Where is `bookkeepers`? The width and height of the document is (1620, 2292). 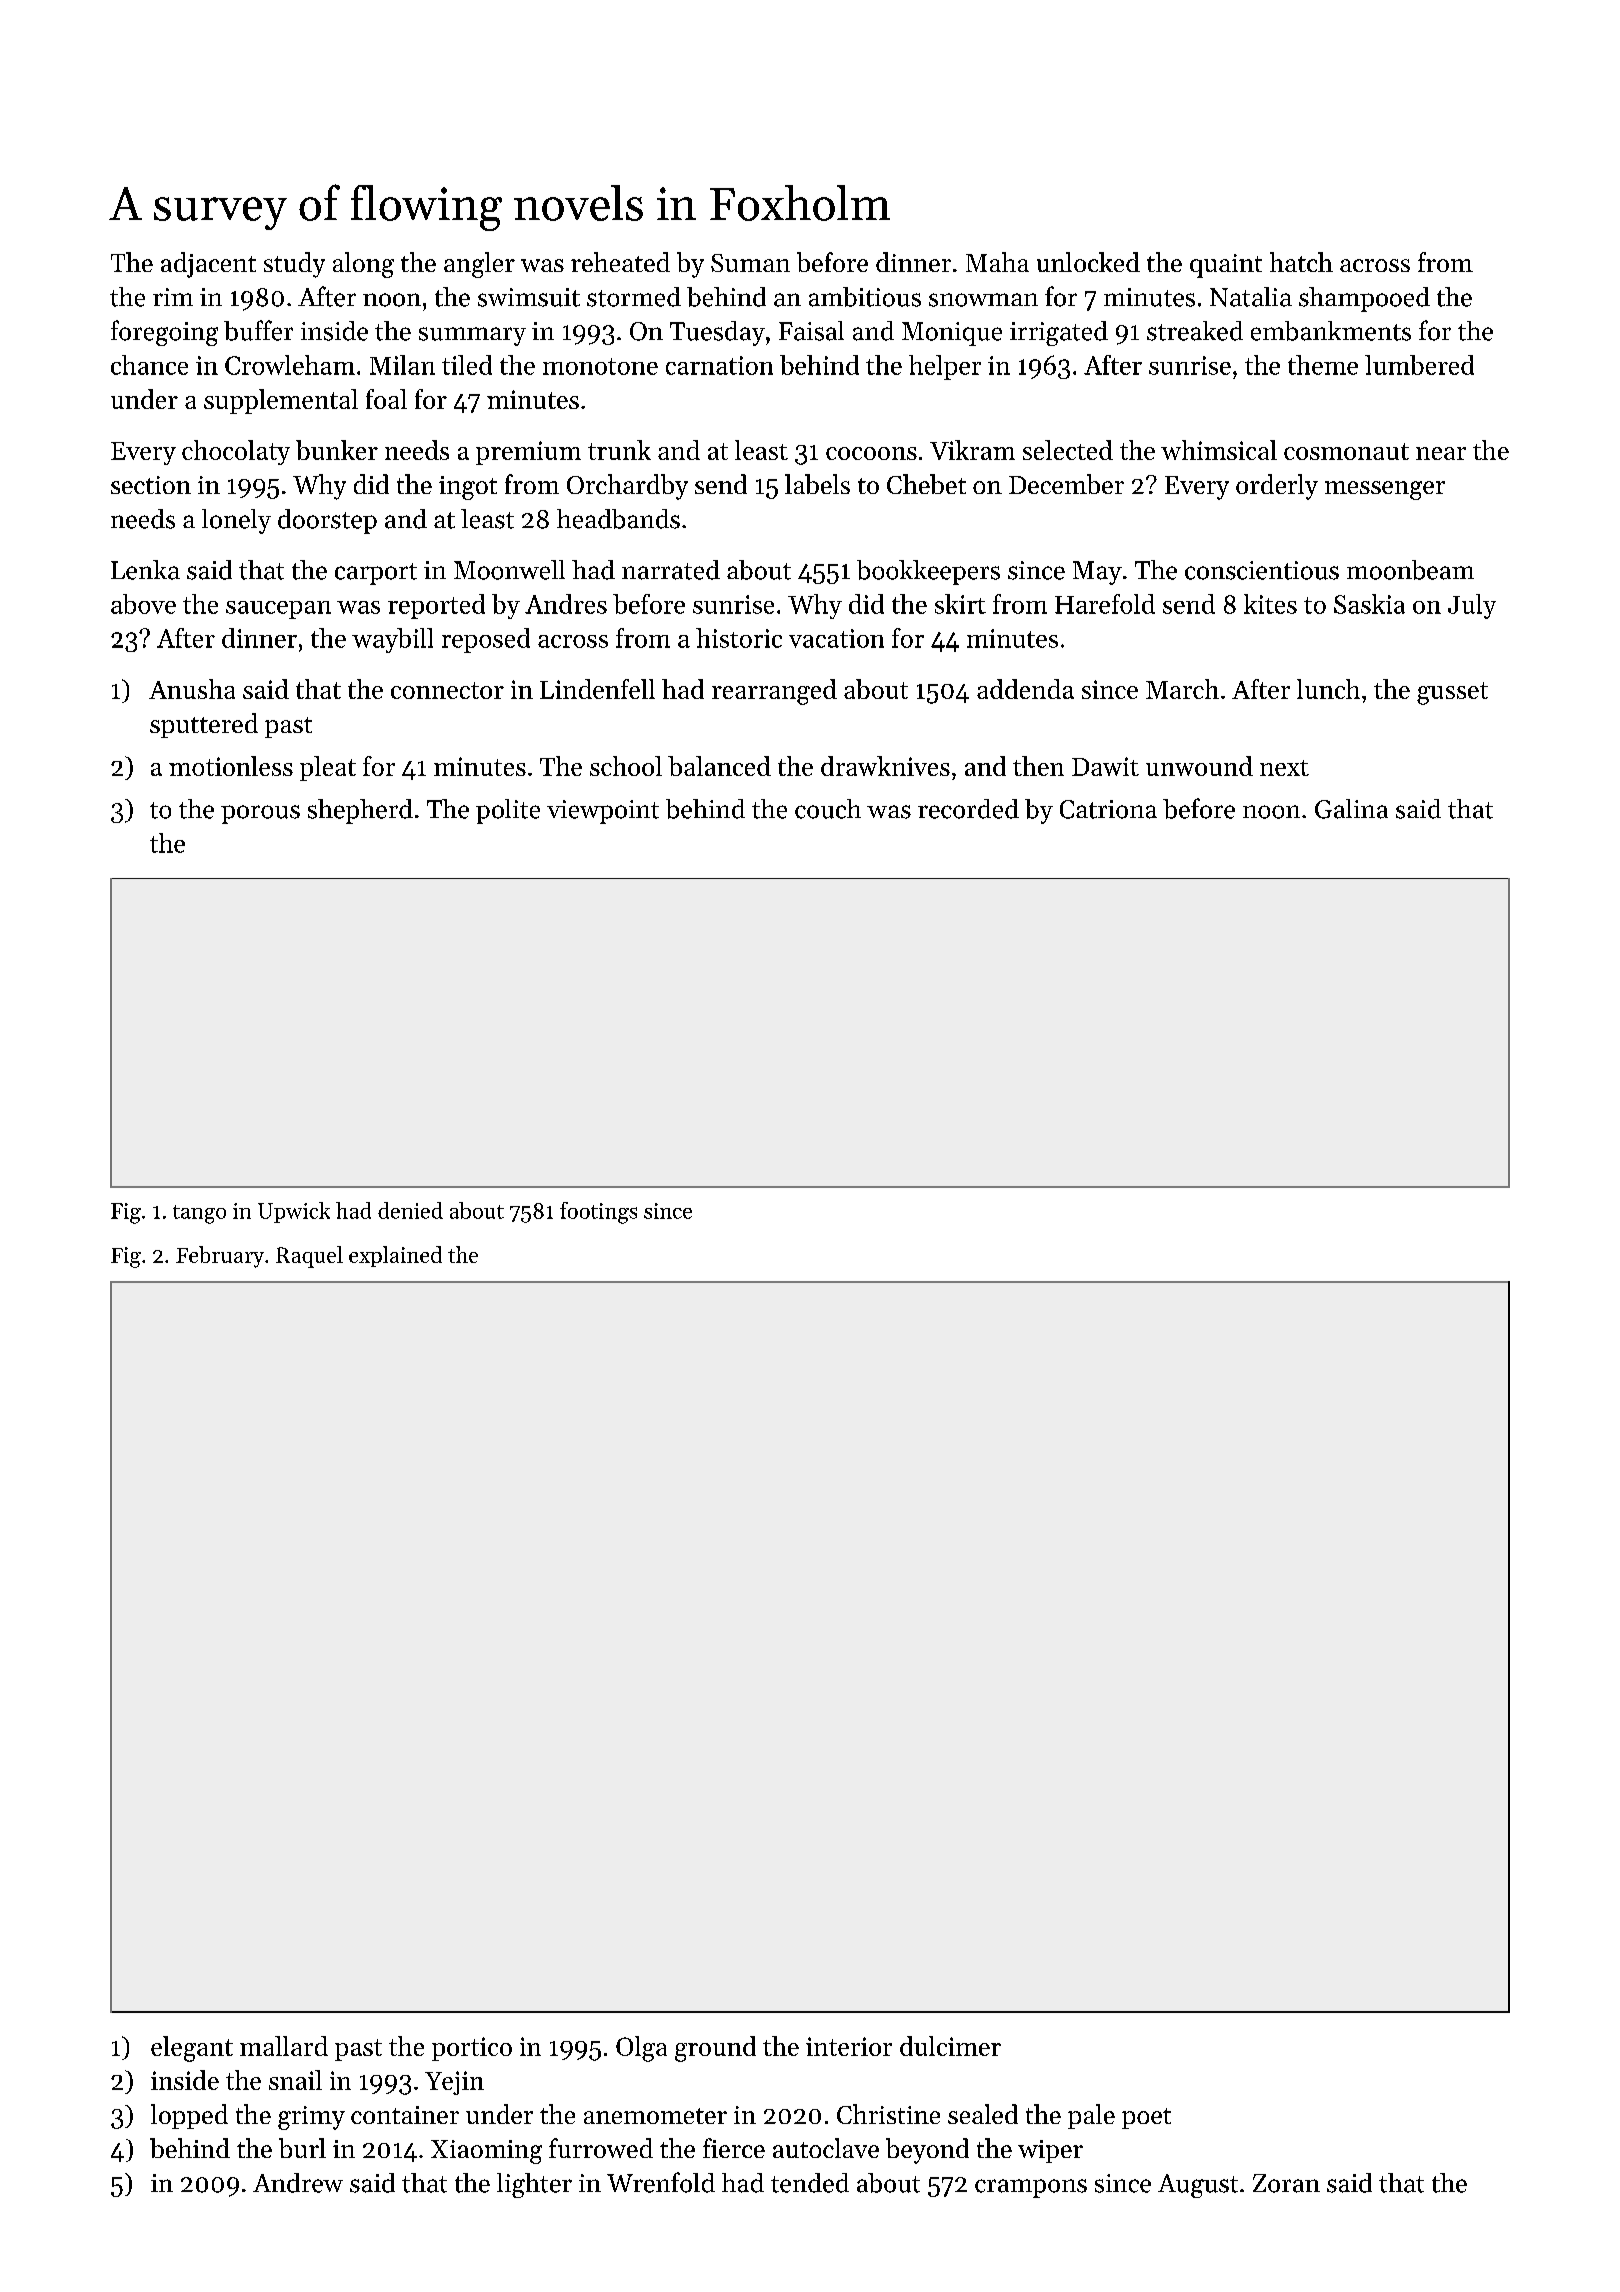 bookkeepers is located at coordinates (928, 572).
